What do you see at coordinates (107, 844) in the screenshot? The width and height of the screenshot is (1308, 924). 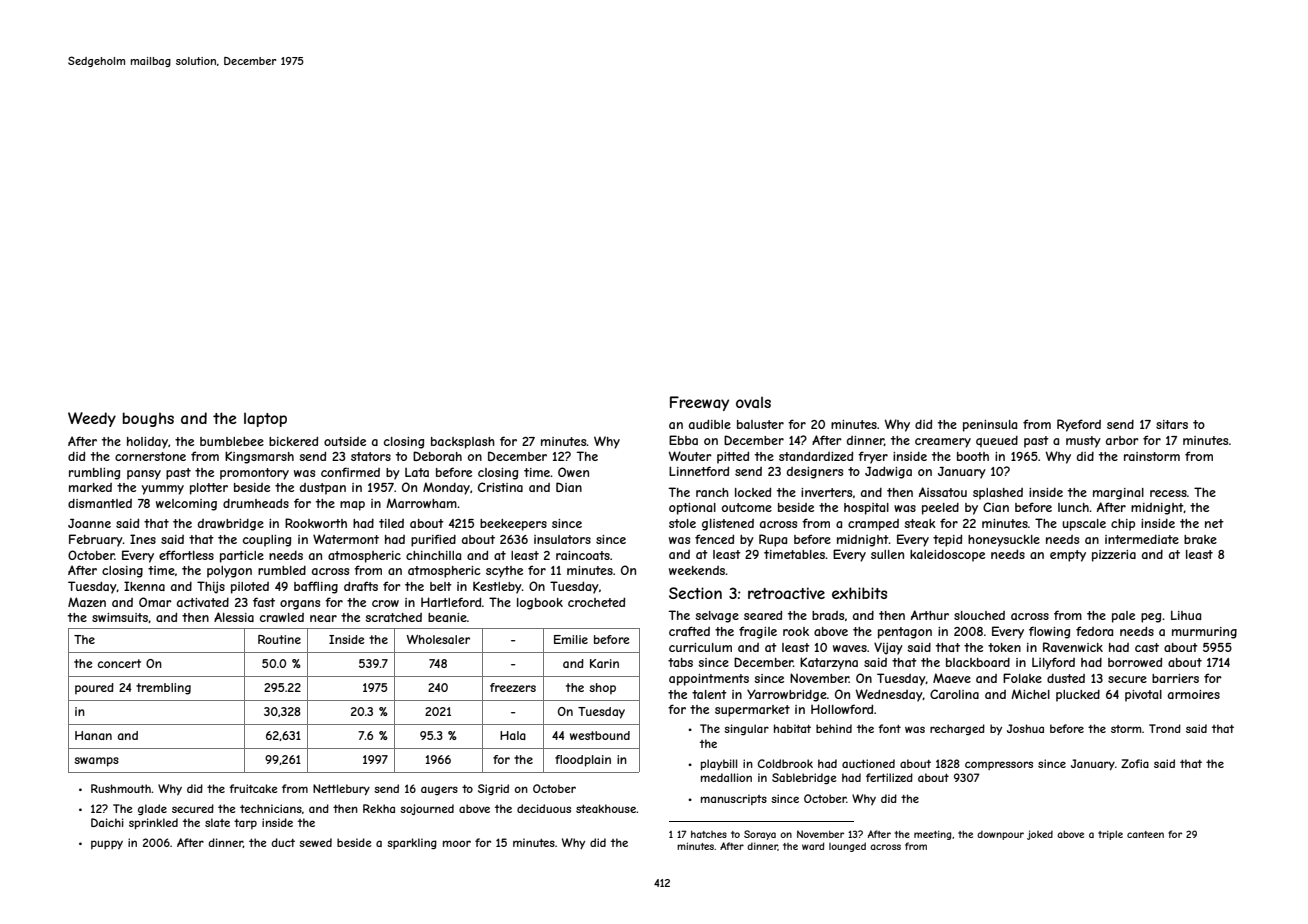 I see `puppy` at bounding box center [107, 844].
